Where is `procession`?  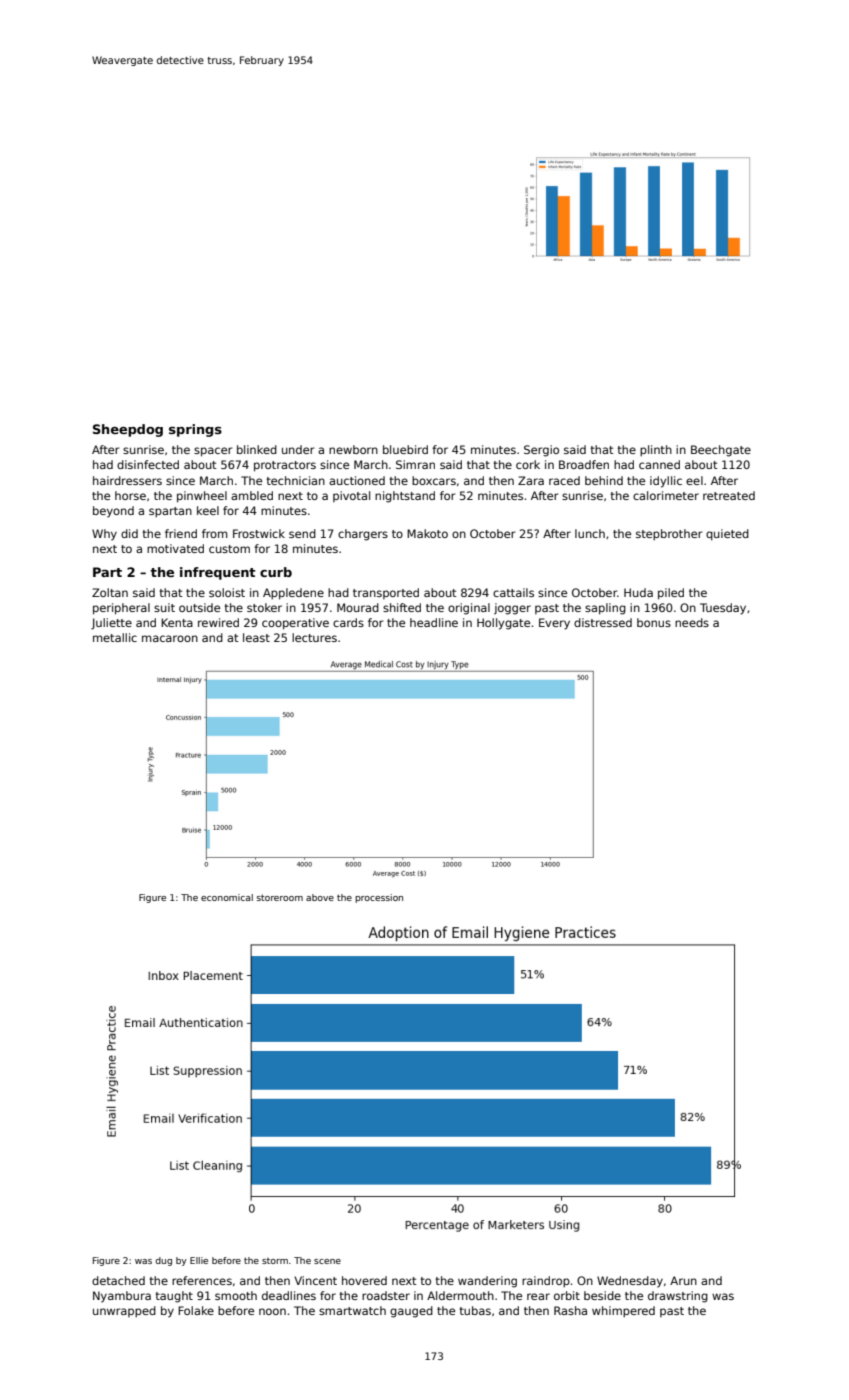
procession is located at coordinates (379, 898).
